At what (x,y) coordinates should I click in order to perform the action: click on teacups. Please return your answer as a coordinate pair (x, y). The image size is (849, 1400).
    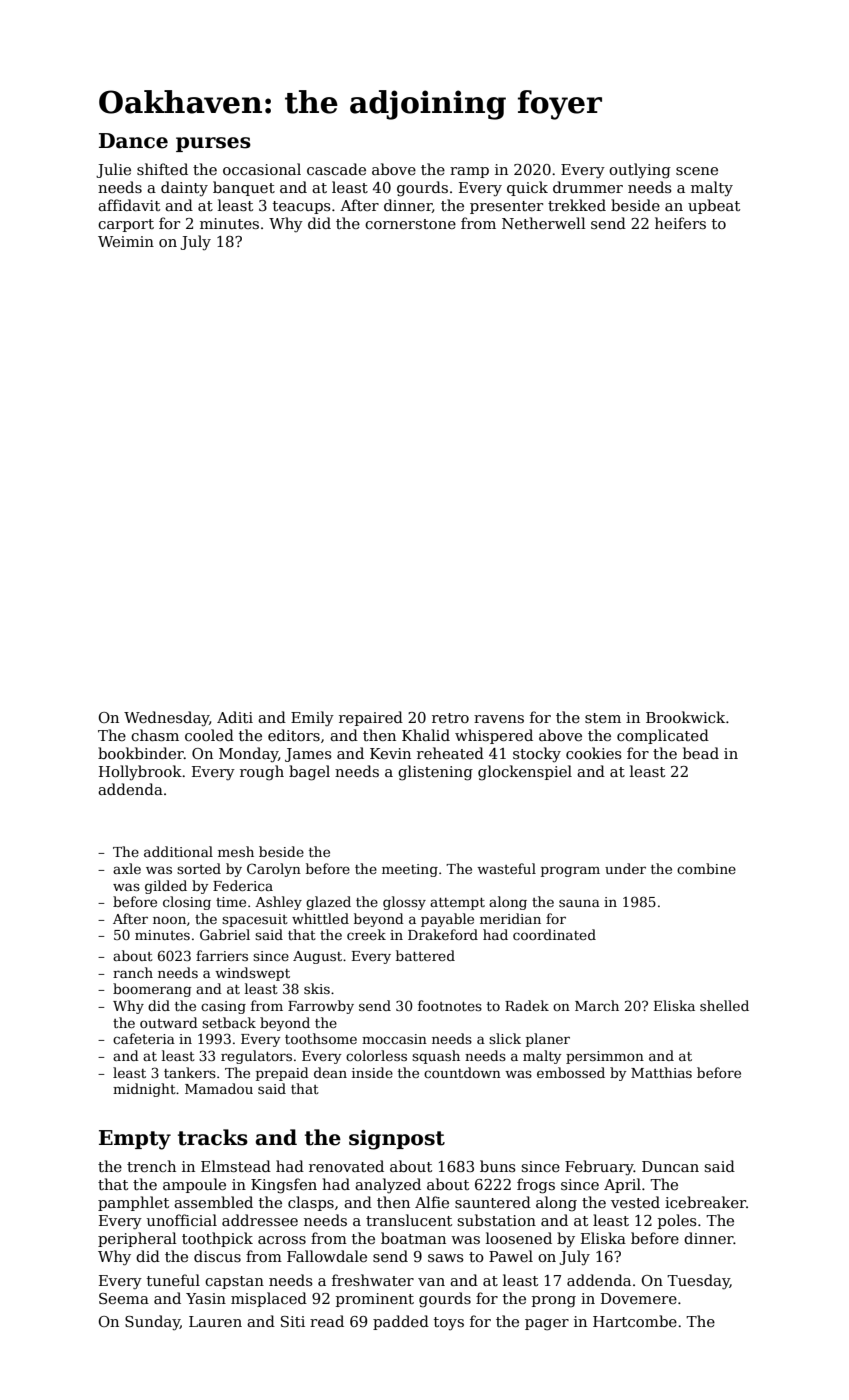
    Looking at the image, I should click on (302, 207).
